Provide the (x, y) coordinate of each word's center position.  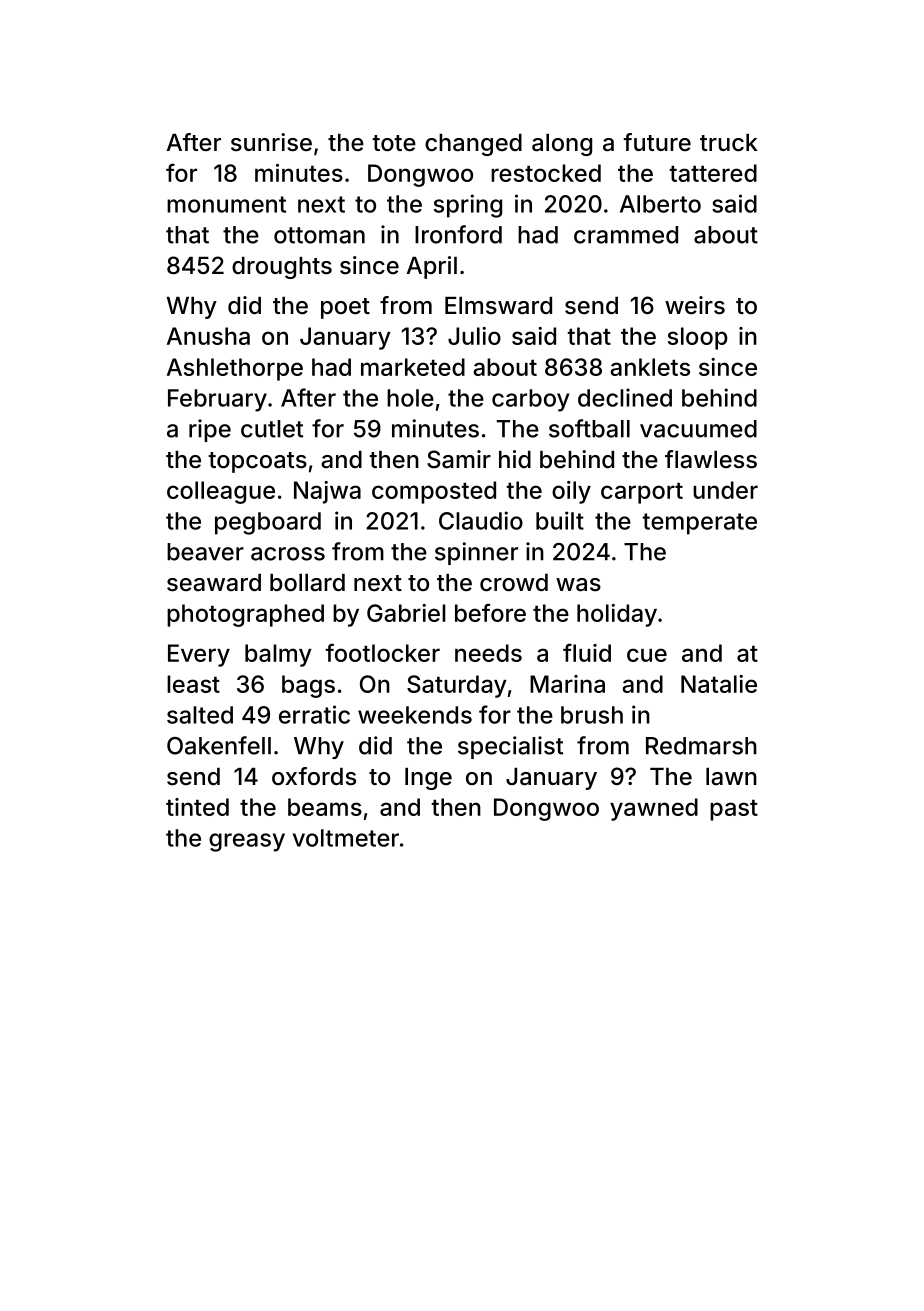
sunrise (271, 142)
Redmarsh (701, 746)
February (217, 400)
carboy (530, 400)
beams (325, 807)
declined (625, 397)
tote (394, 143)
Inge (428, 779)
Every (199, 655)
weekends (415, 715)
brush (592, 715)
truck (729, 143)
